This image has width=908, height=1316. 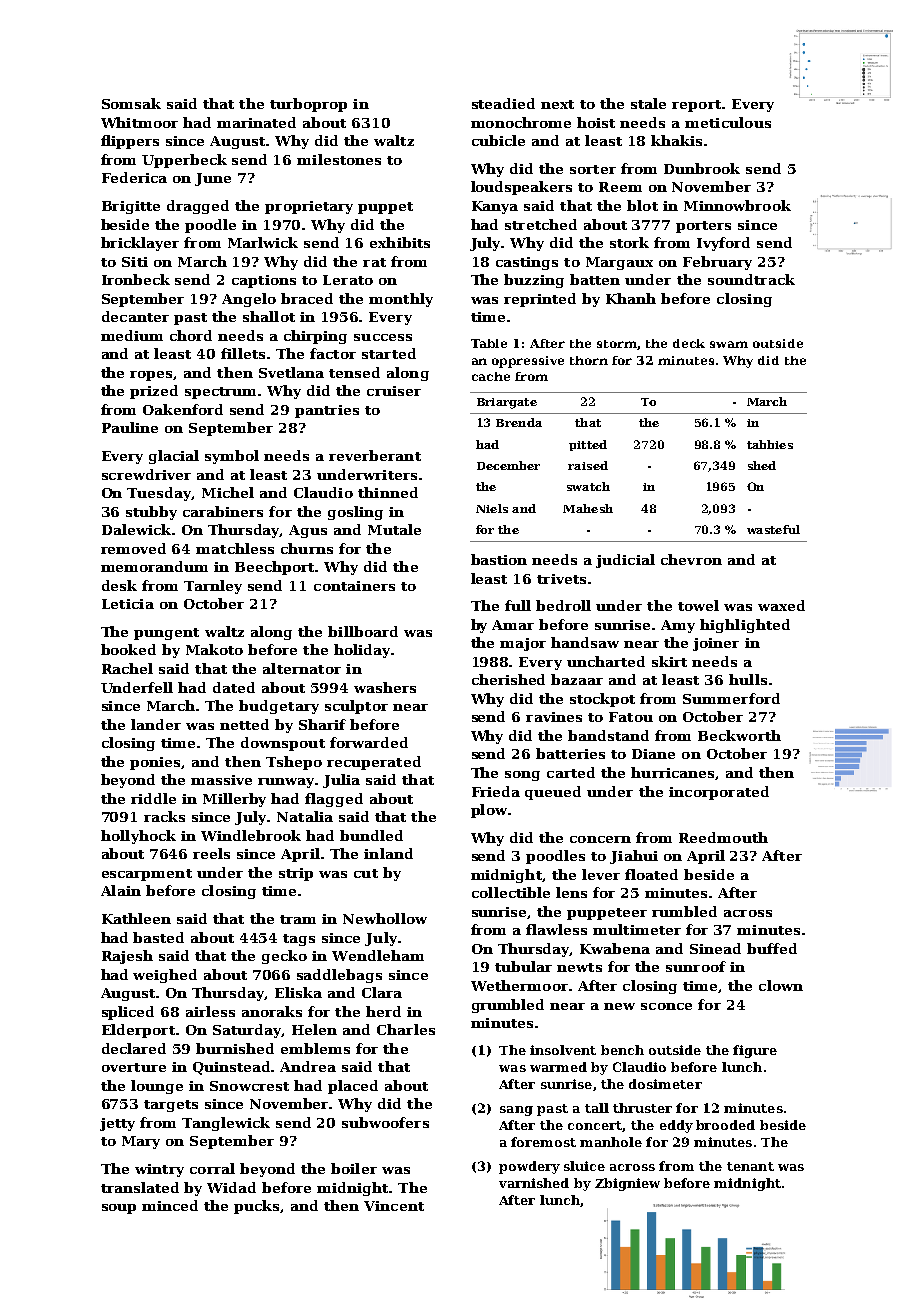 What do you see at coordinates (489, 343) in the image?
I see `Table` at bounding box center [489, 343].
